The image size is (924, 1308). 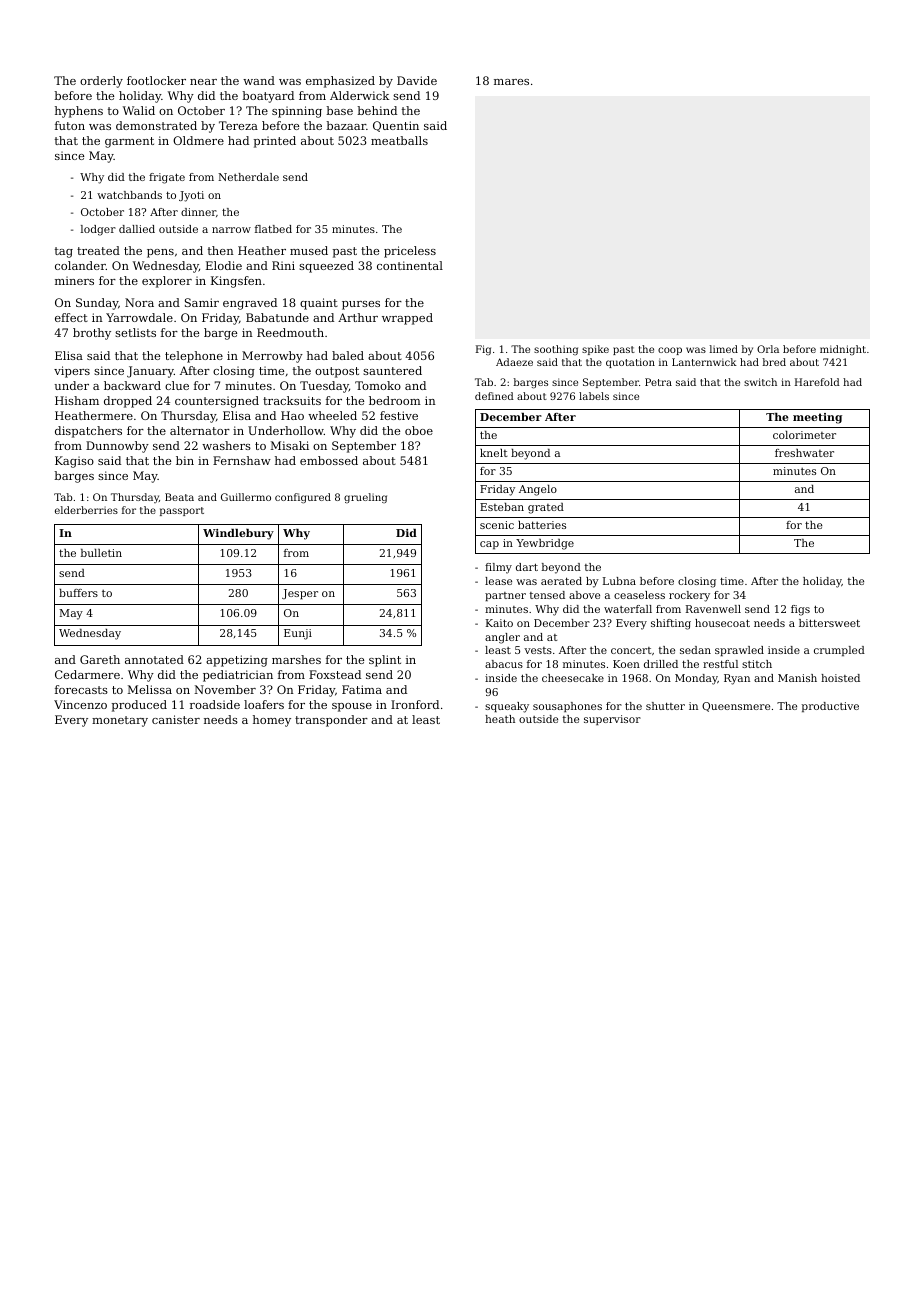 What do you see at coordinates (81, 689) in the screenshot?
I see `forecasts` at bounding box center [81, 689].
